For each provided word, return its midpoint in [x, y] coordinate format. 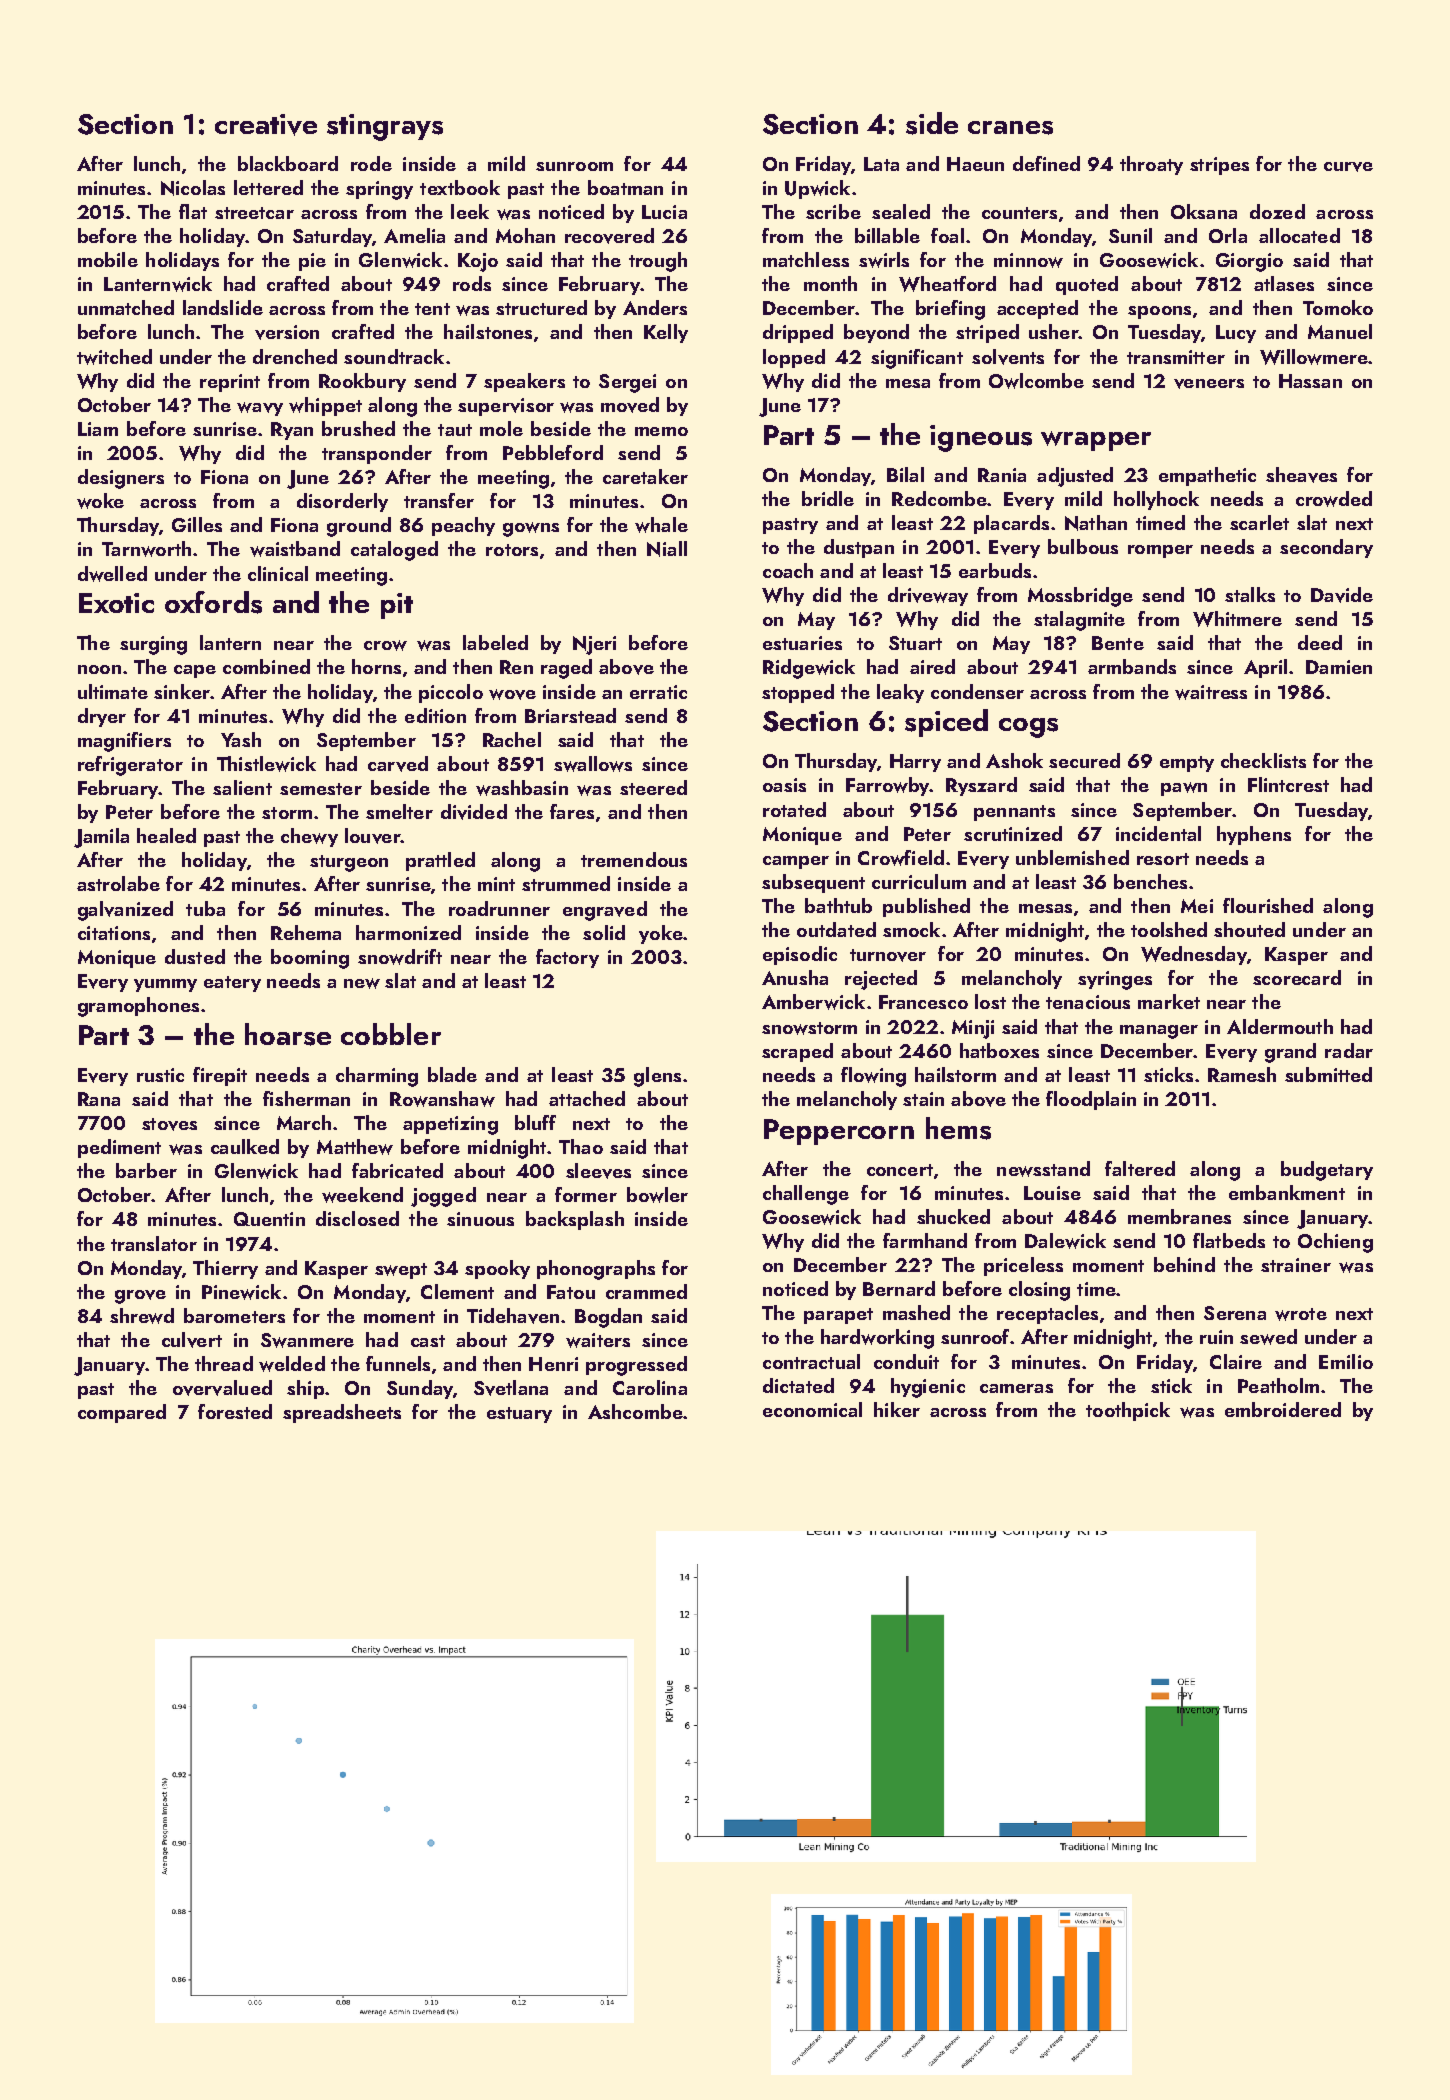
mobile [108, 259]
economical [812, 1409]
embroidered [1283, 1409]
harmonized [408, 932]
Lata [881, 164]
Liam [98, 429]
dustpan [859, 548]
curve [1348, 167]
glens [657, 1077]
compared [122, 1413]
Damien [1339, 667]
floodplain [1091, 1100]
